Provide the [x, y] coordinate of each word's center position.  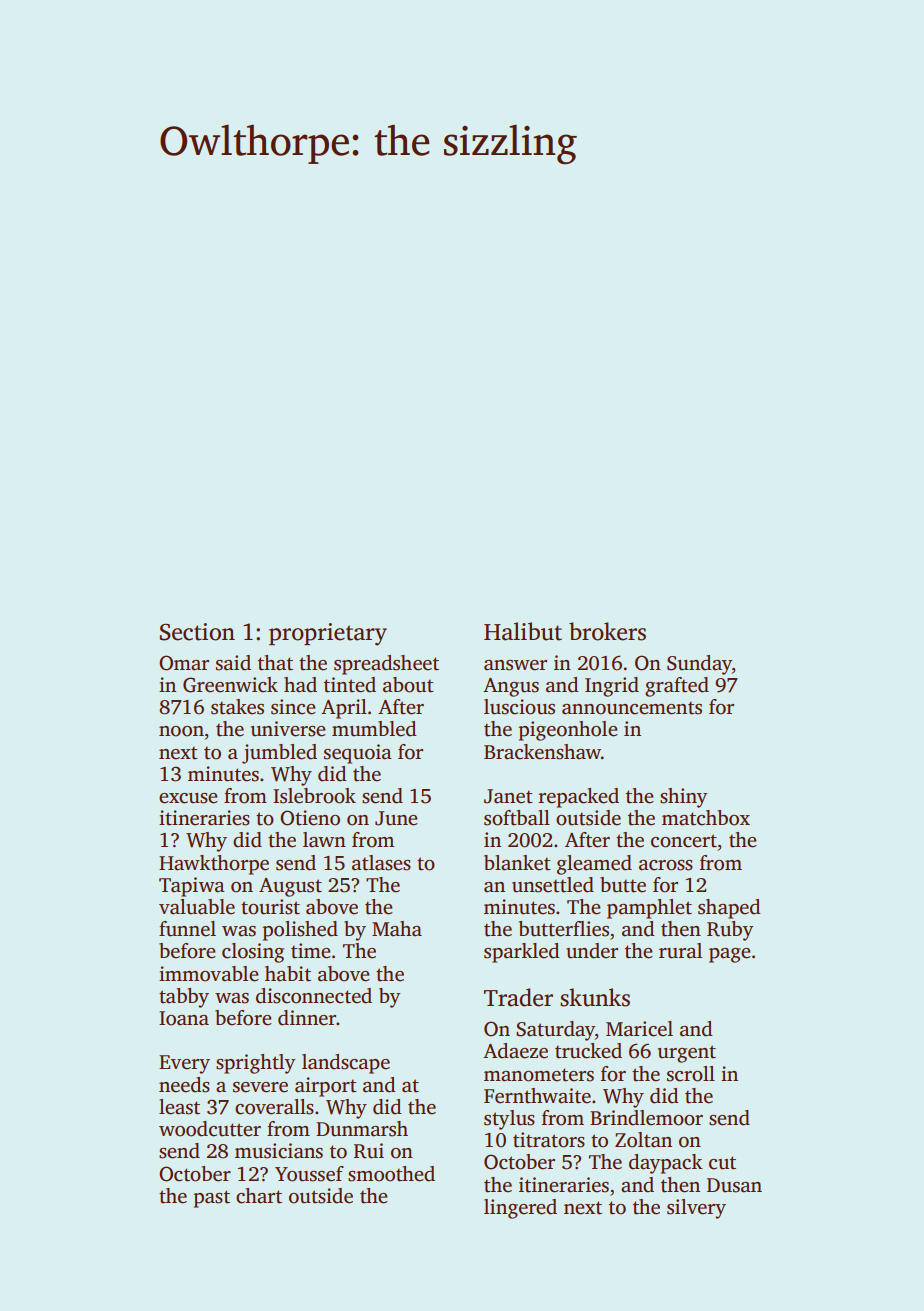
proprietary [328, 634]
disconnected [314, 996]
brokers [607, 631]
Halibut [523, 631]
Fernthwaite [537, 1096]
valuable [197, 907]
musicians [279, 1151]
